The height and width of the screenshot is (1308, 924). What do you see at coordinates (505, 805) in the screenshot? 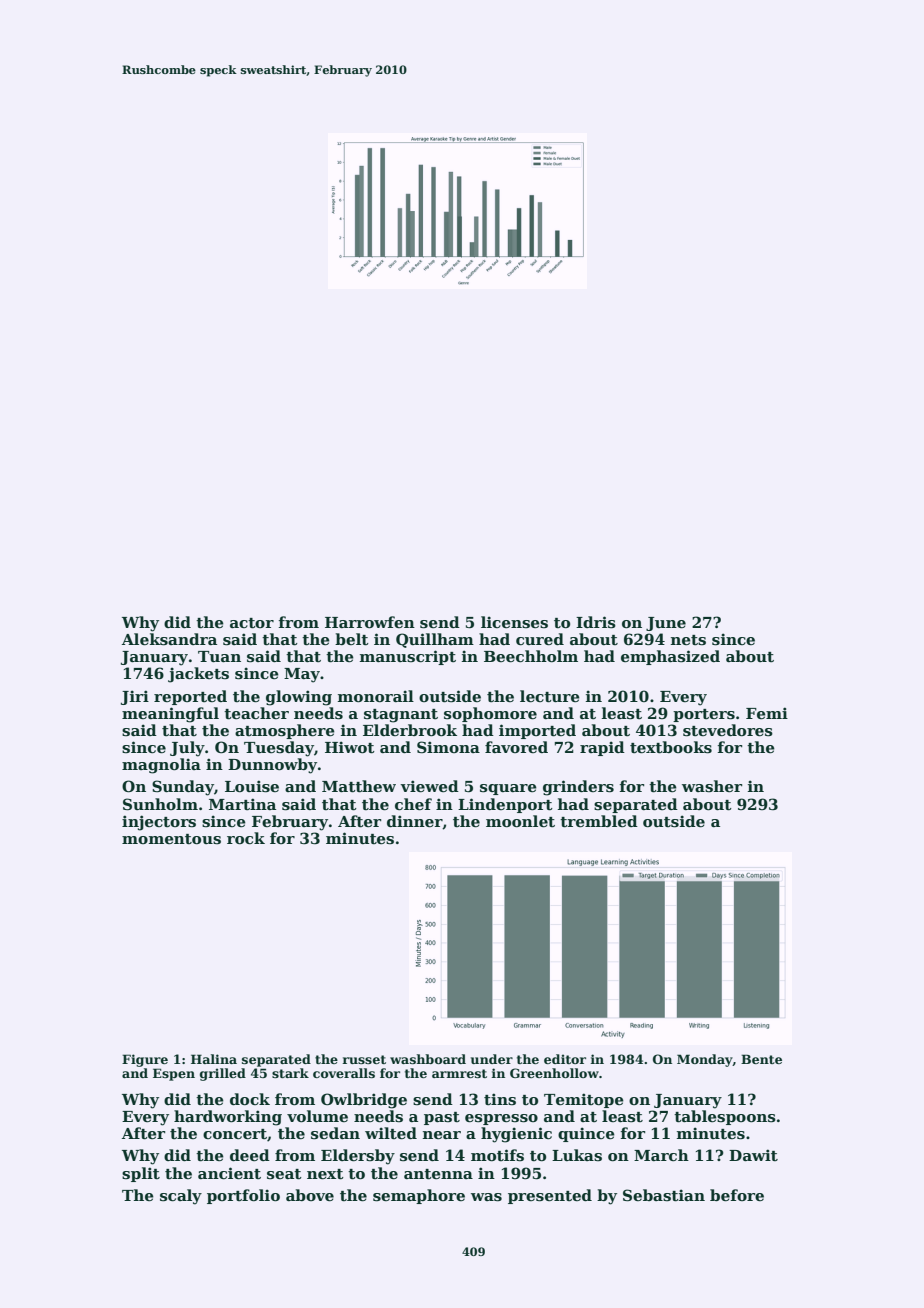
I see `Lindenport` at bounding box center [505, 805].
